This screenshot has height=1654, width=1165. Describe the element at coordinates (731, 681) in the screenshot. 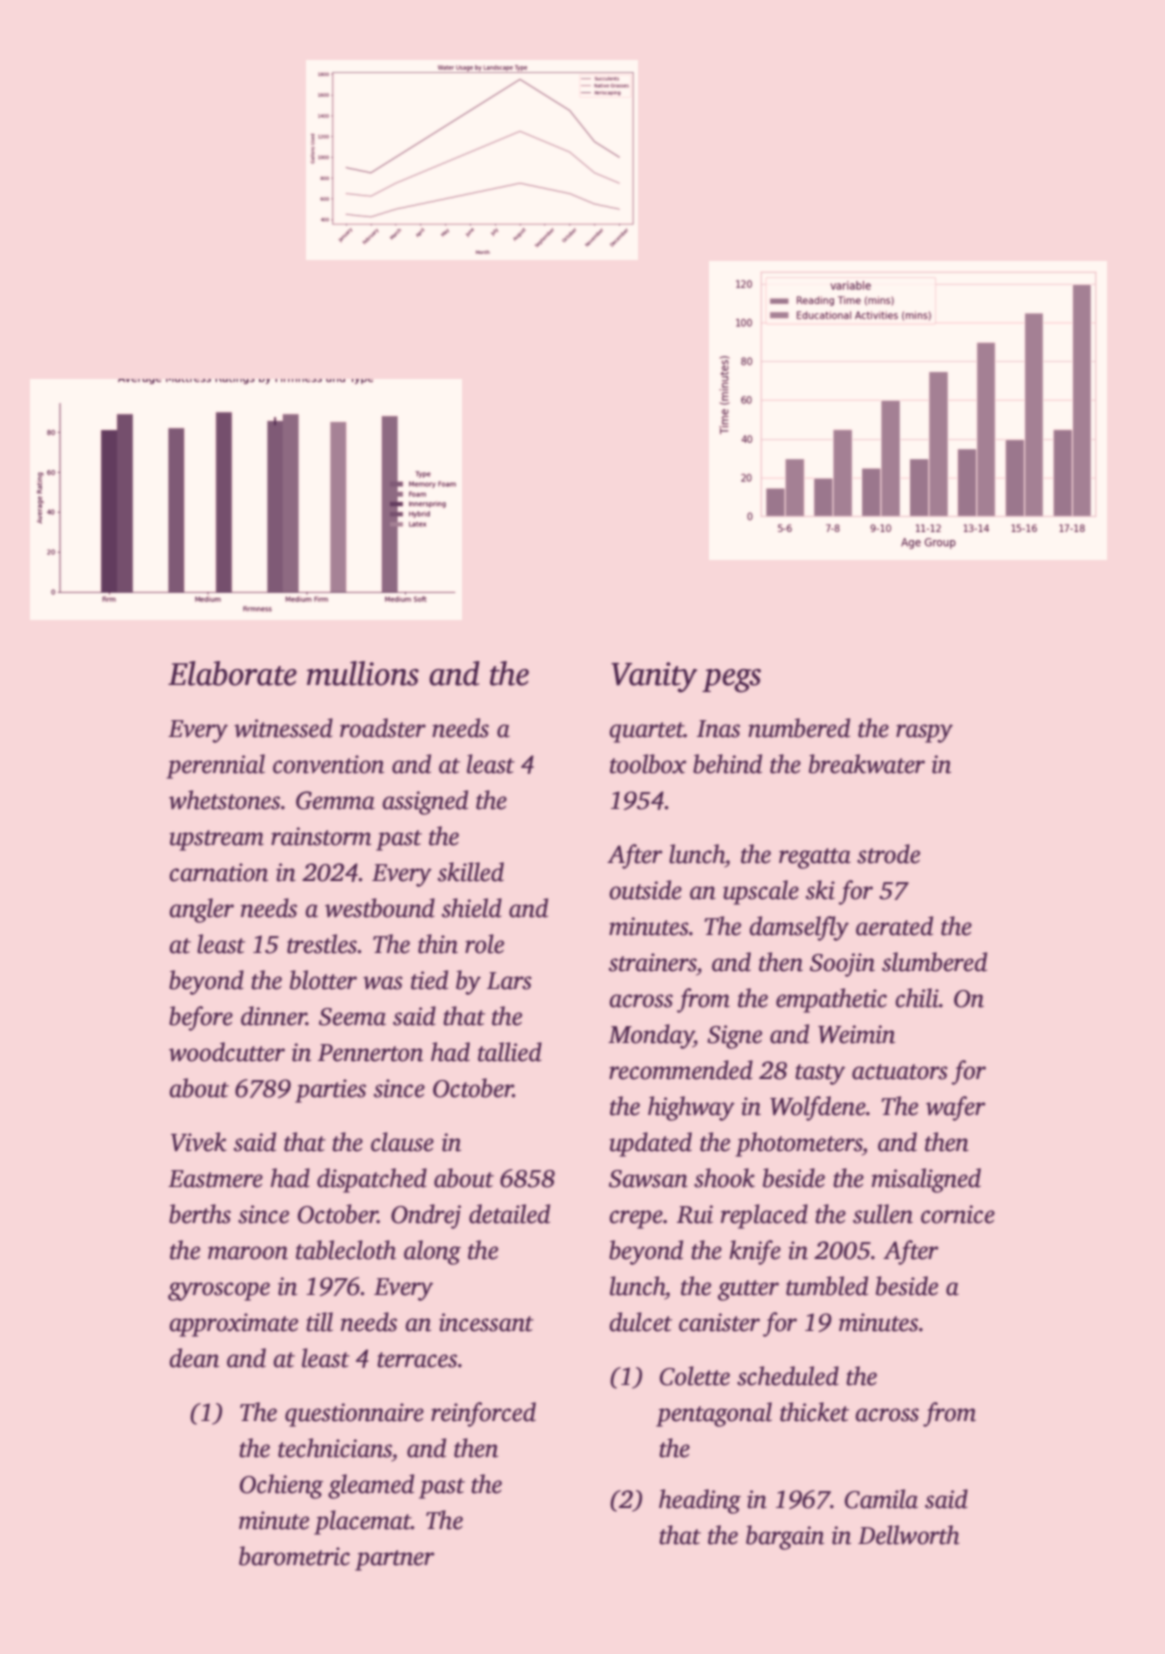

I see `pegs` at that location.
